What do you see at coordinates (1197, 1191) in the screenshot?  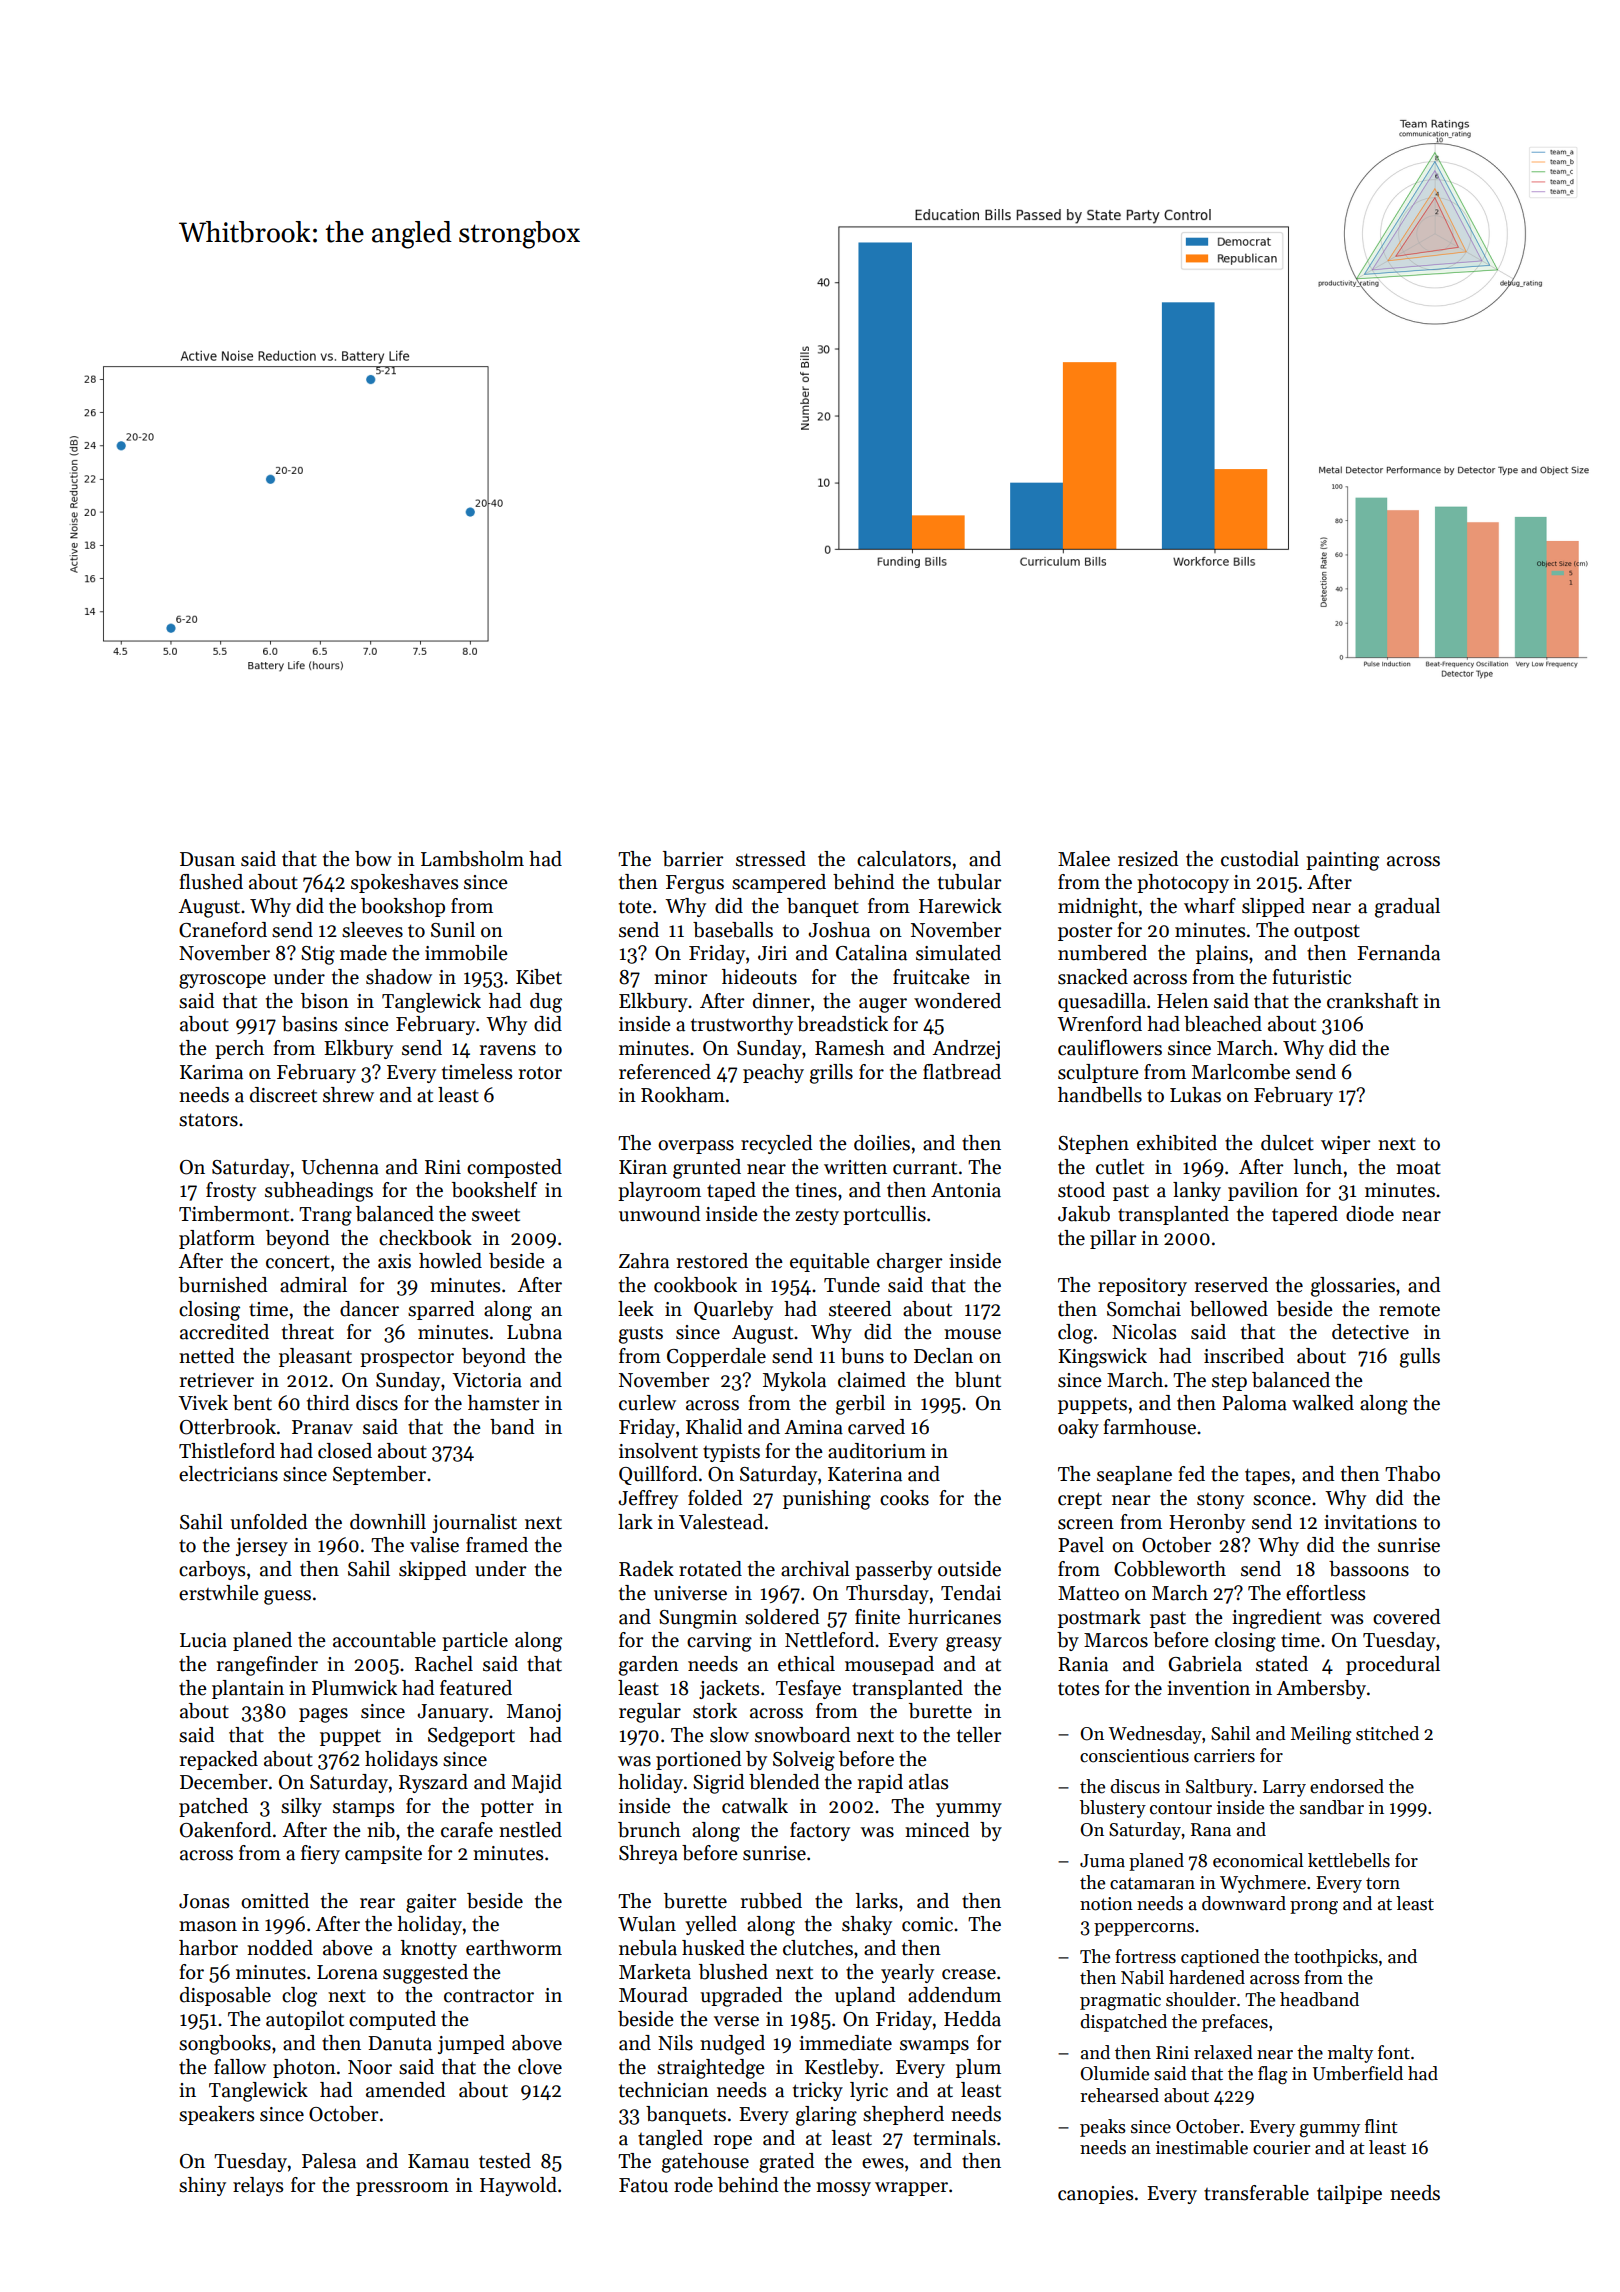 I see `lanky` at bounding box center [1197, 1191].
